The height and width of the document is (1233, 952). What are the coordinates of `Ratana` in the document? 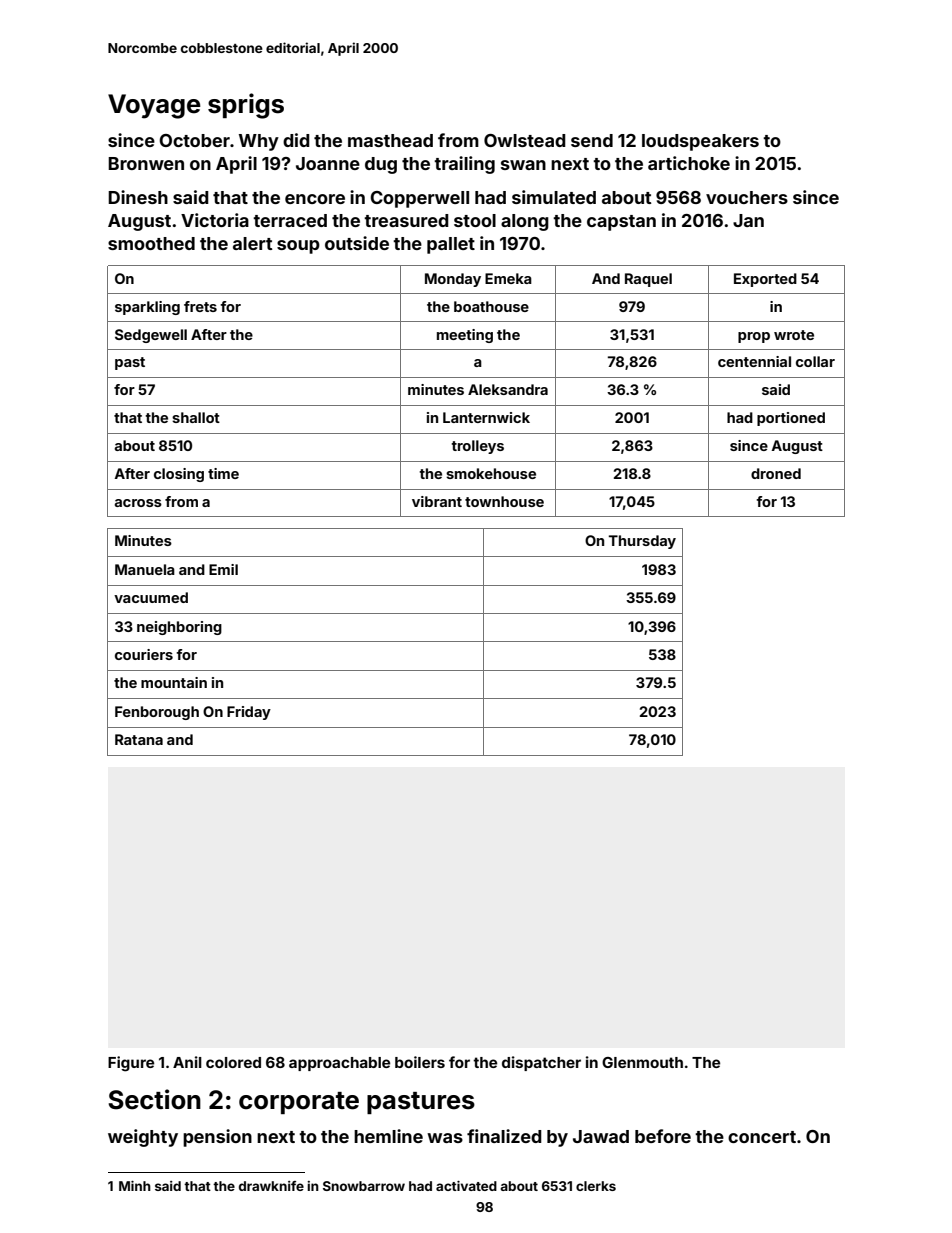 It's located at (139, 739).
